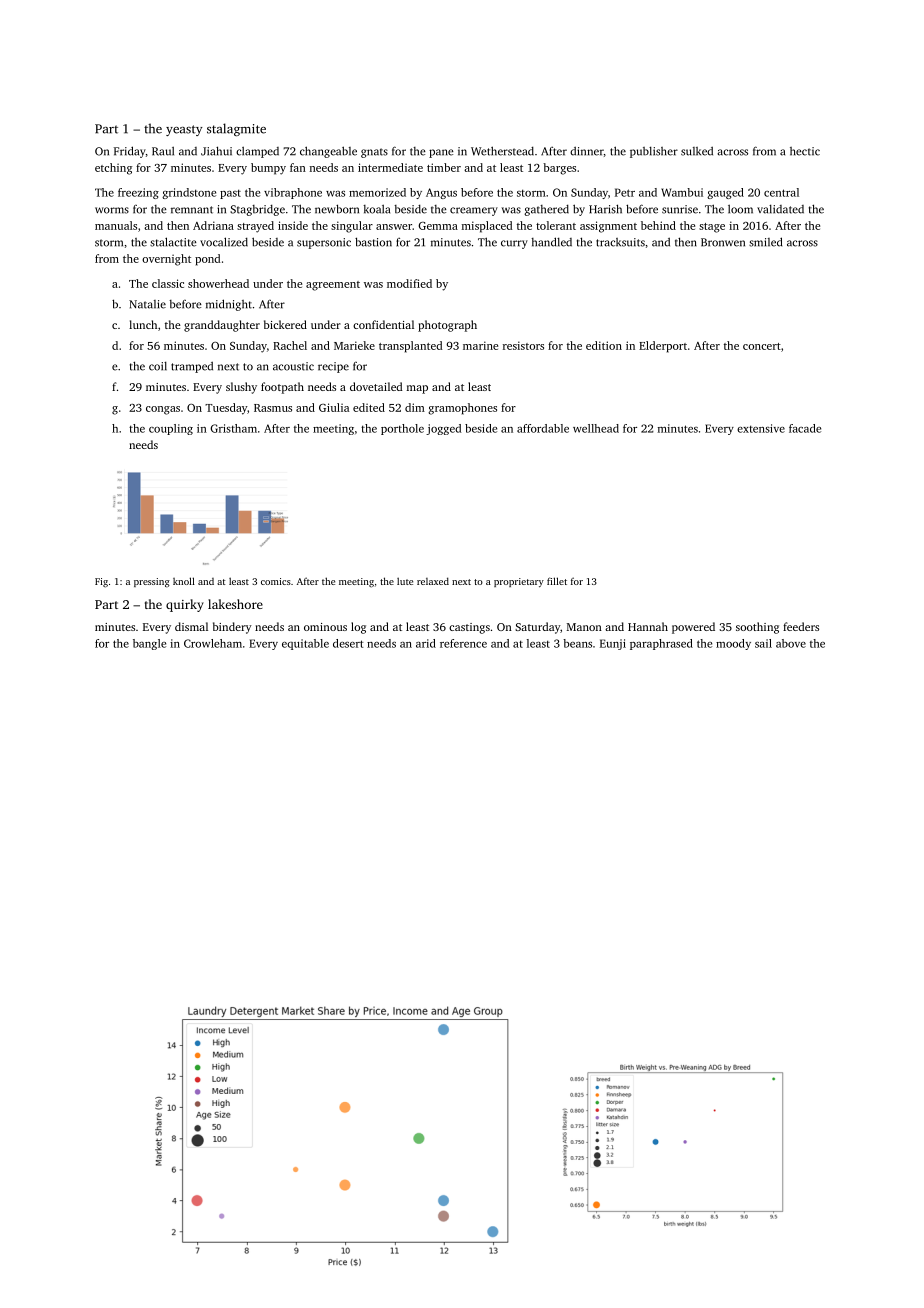 The width and height of the image is (924, 1308). I want to click on congas, so click(163, 410).
